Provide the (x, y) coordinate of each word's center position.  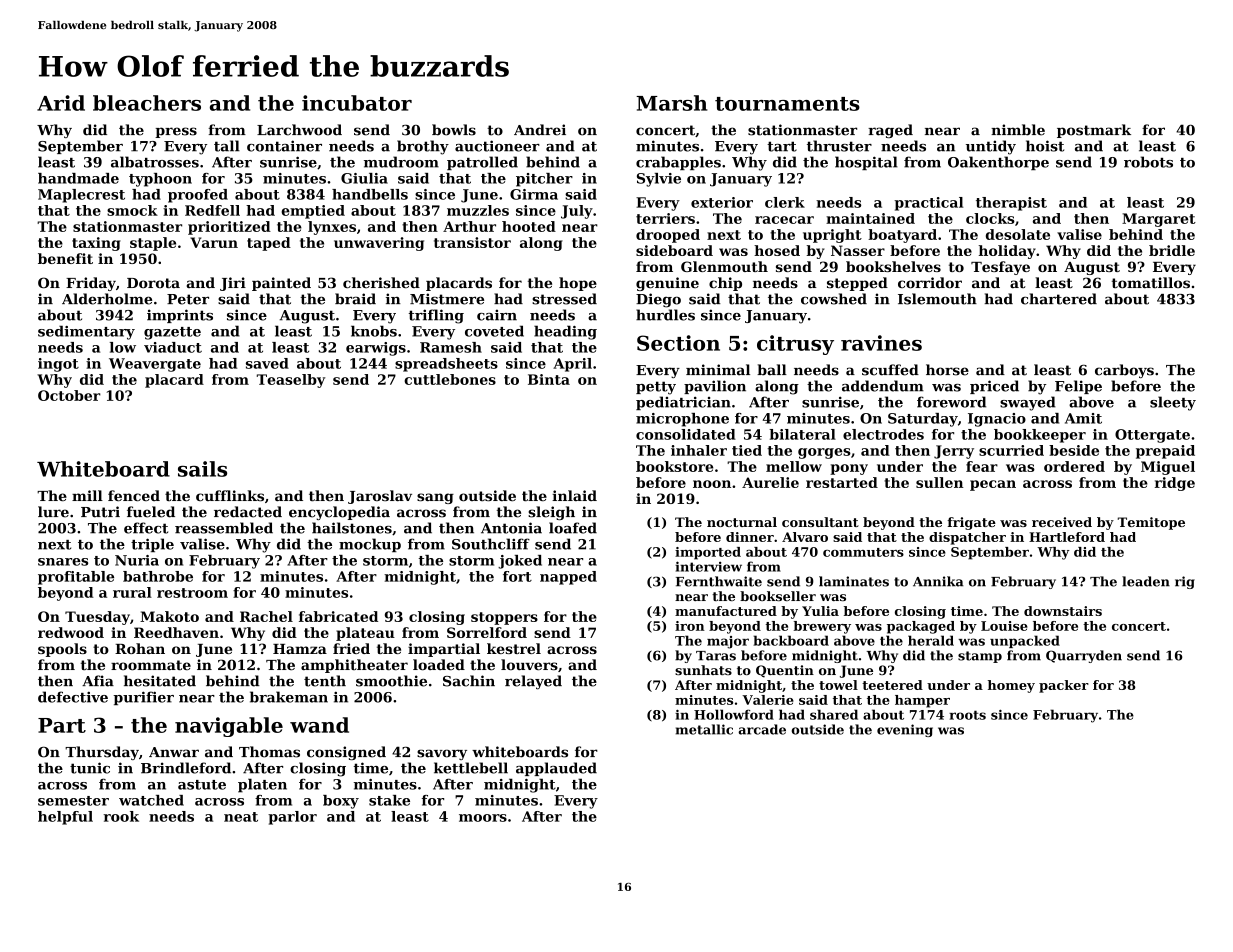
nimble (1018, 130)
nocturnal (742, 522)
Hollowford (734, 714)
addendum (883, 386)
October (69, 395)
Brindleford (186, 768)
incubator (357, 103)
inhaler (699, 450)
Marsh (671, 103)
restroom (192, 593)
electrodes (883, 434)
